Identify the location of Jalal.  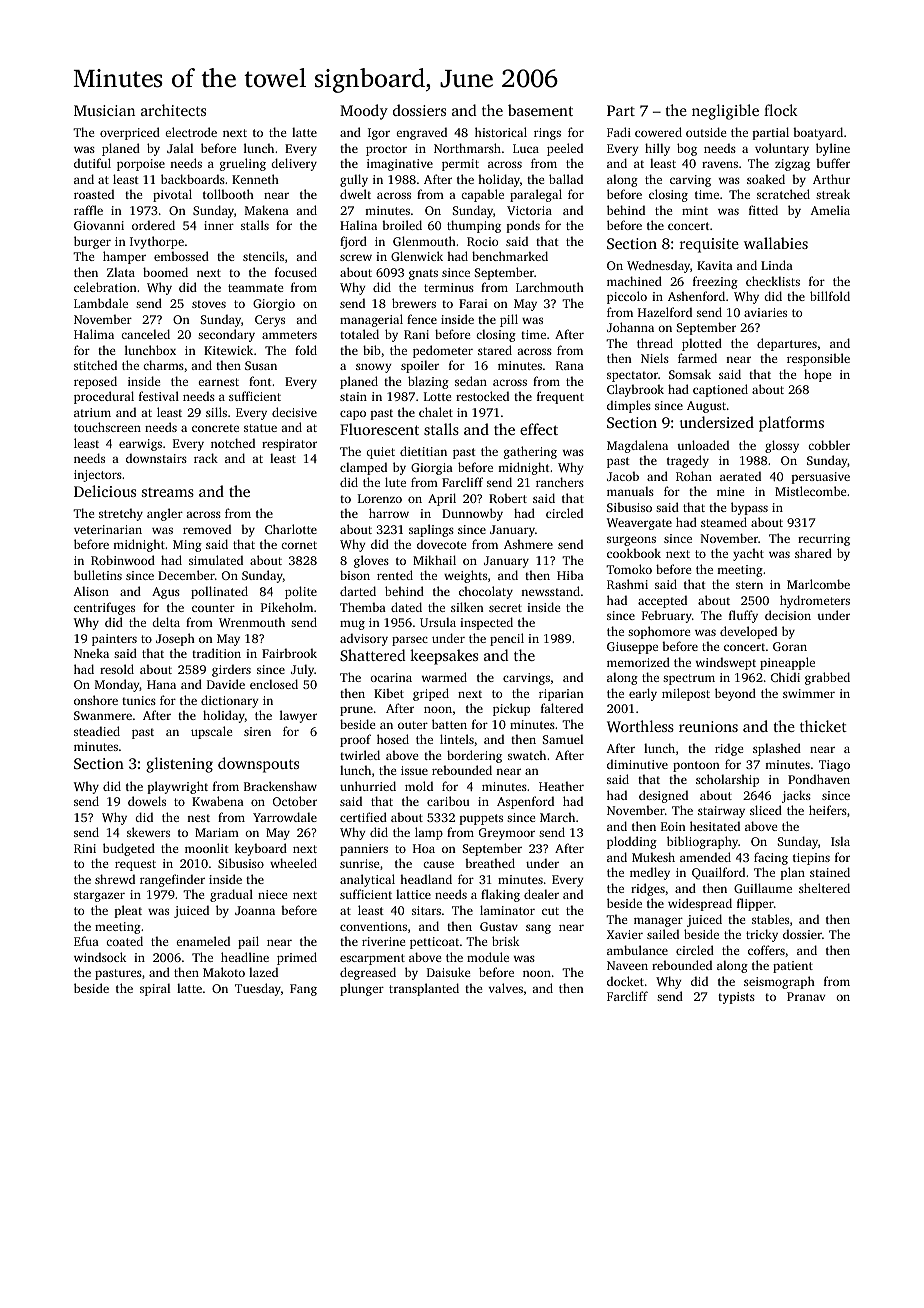
(180, 148).
